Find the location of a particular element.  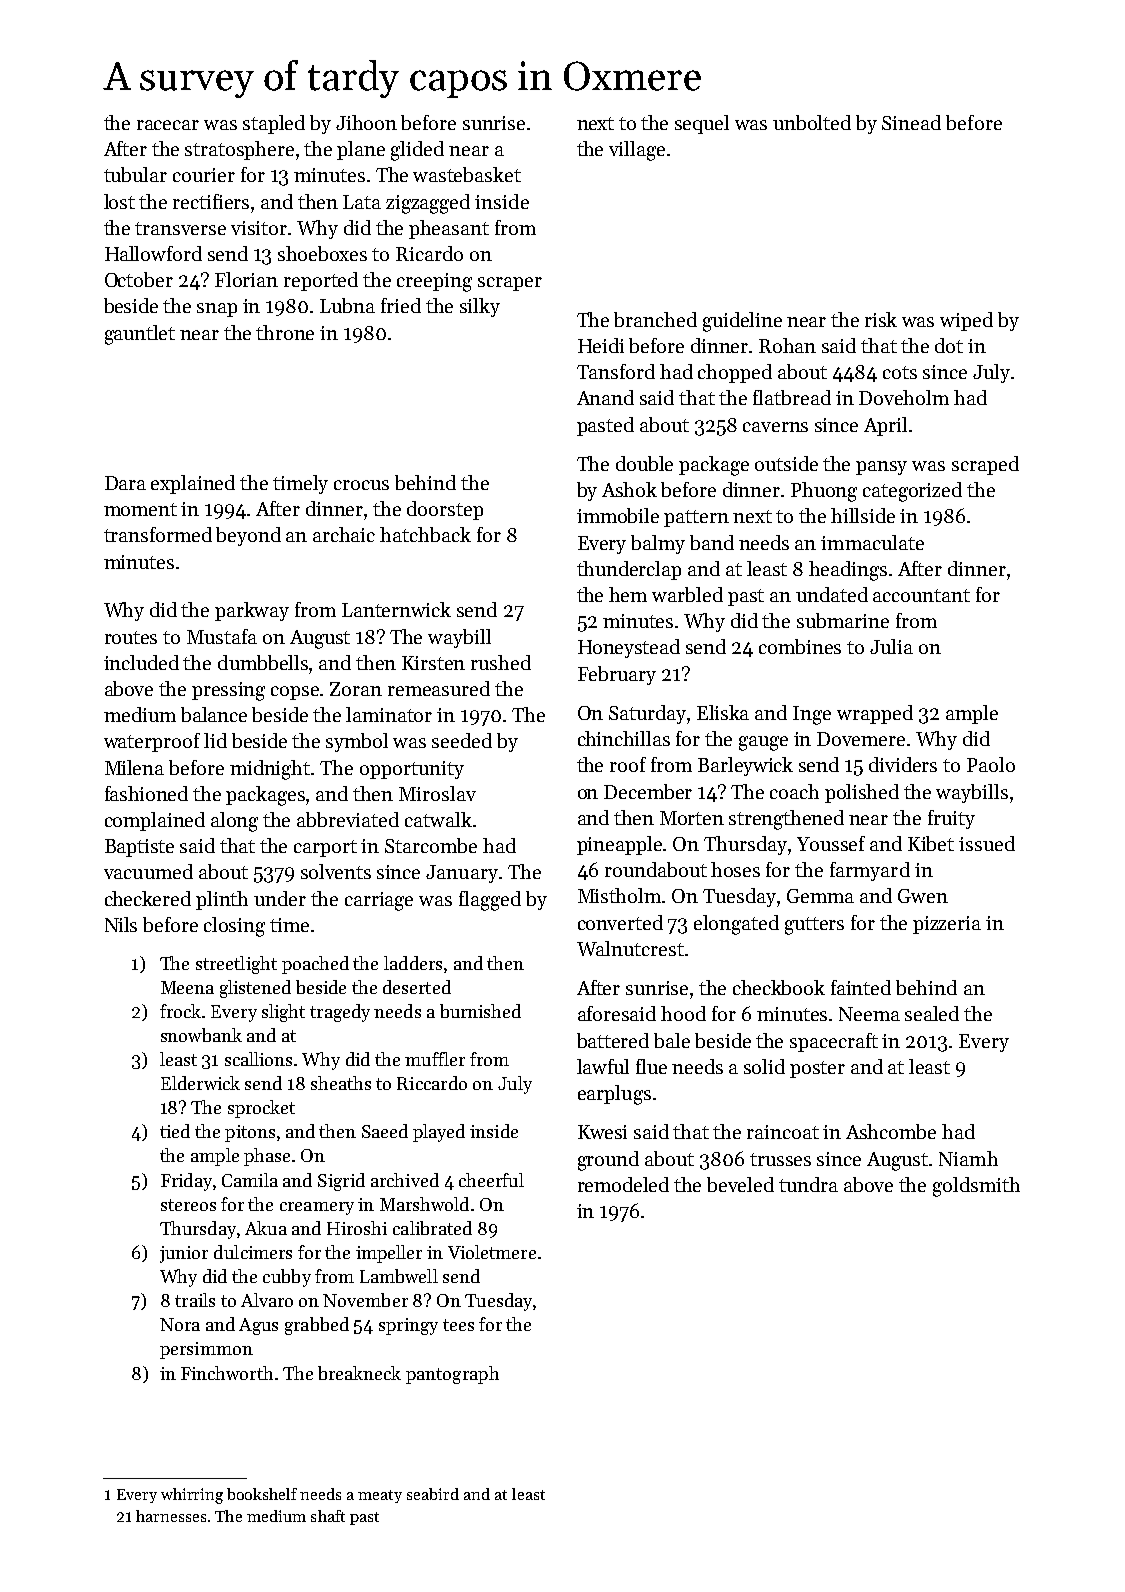

Sinead is located at coordinates (911, 122).
